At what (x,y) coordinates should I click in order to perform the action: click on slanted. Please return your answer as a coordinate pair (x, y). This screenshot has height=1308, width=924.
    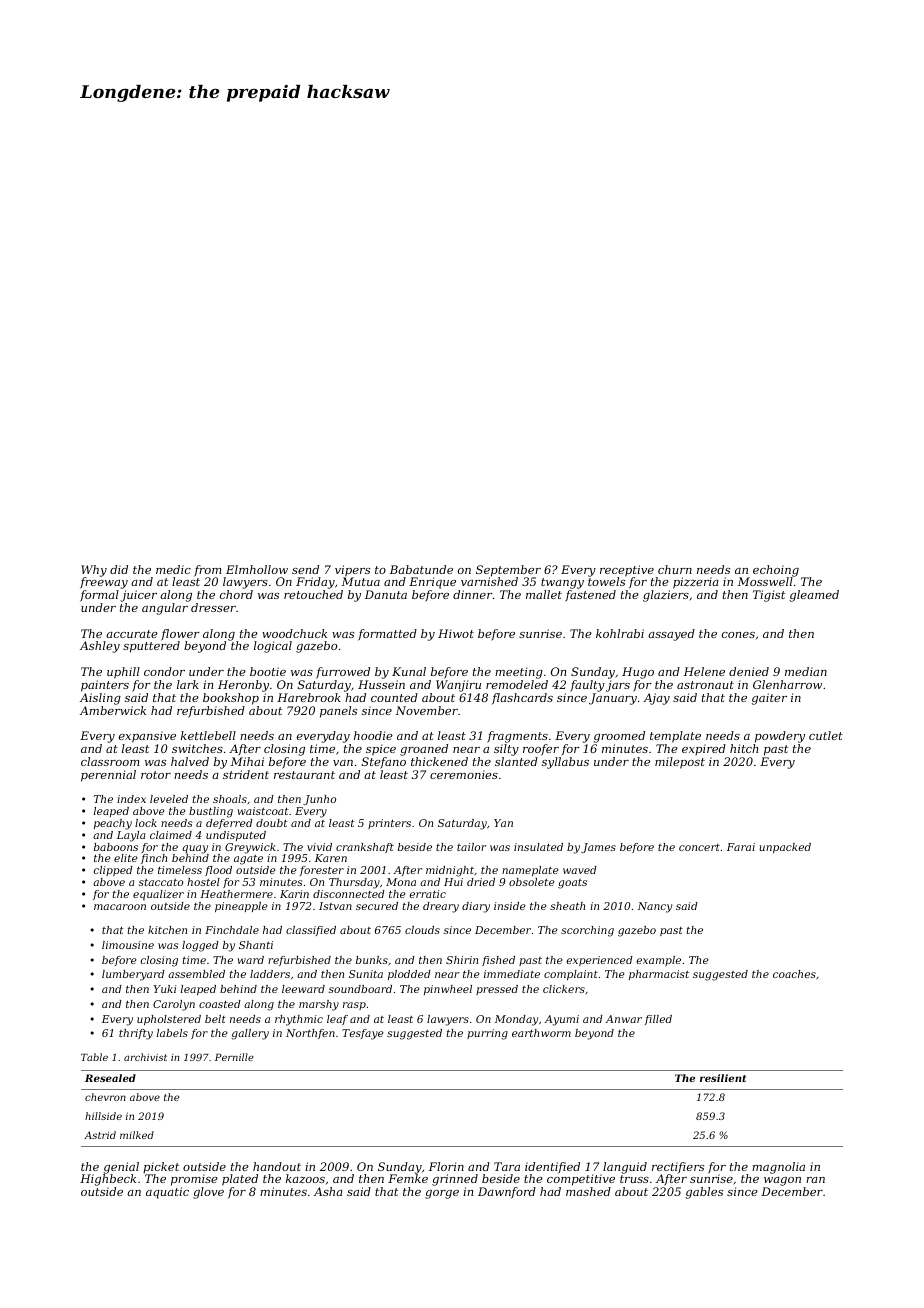
    Looking at the image, I should click on (516, 761).
